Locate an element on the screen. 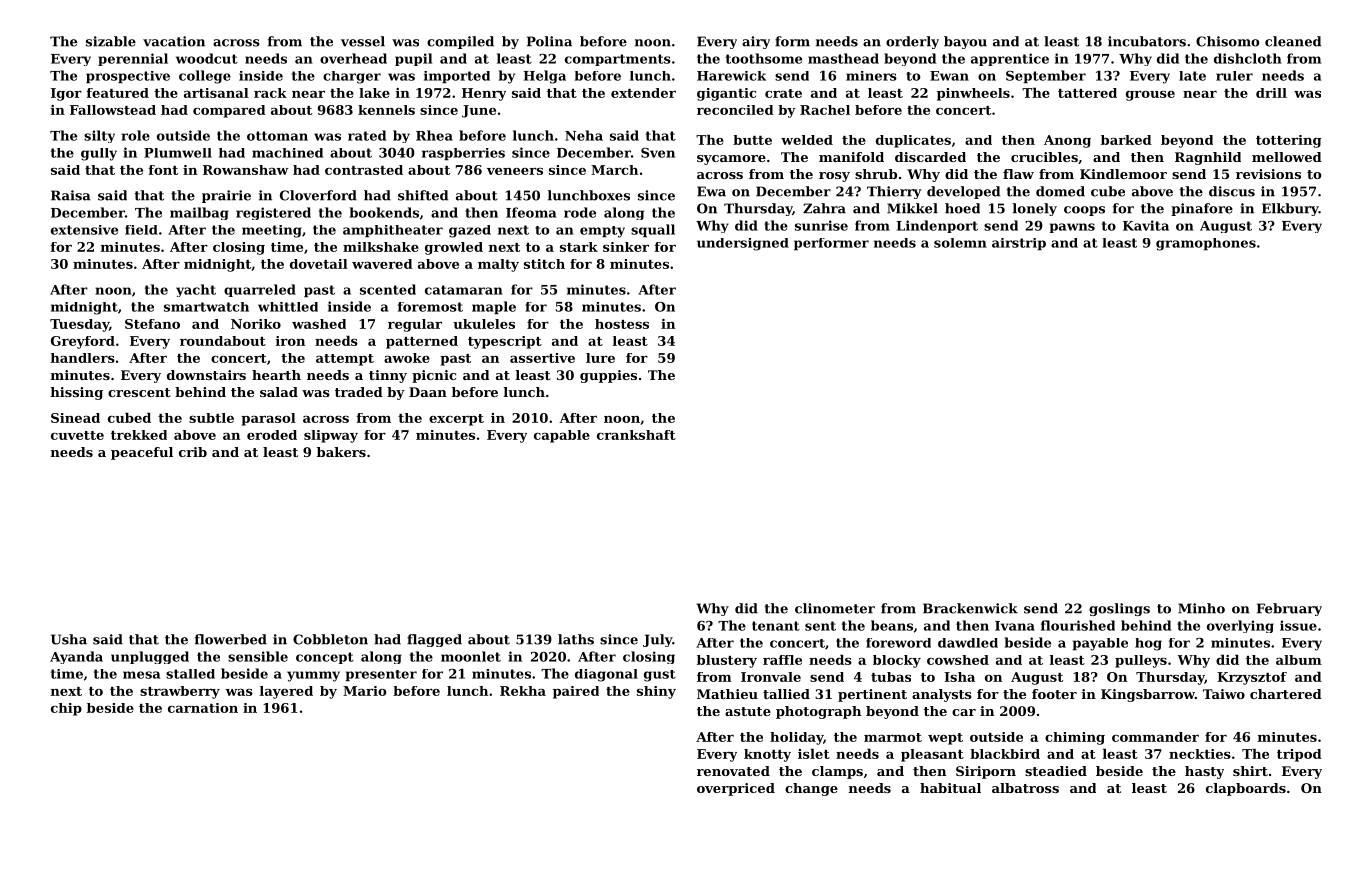  incubators is located at coordinates (1147, 41).
